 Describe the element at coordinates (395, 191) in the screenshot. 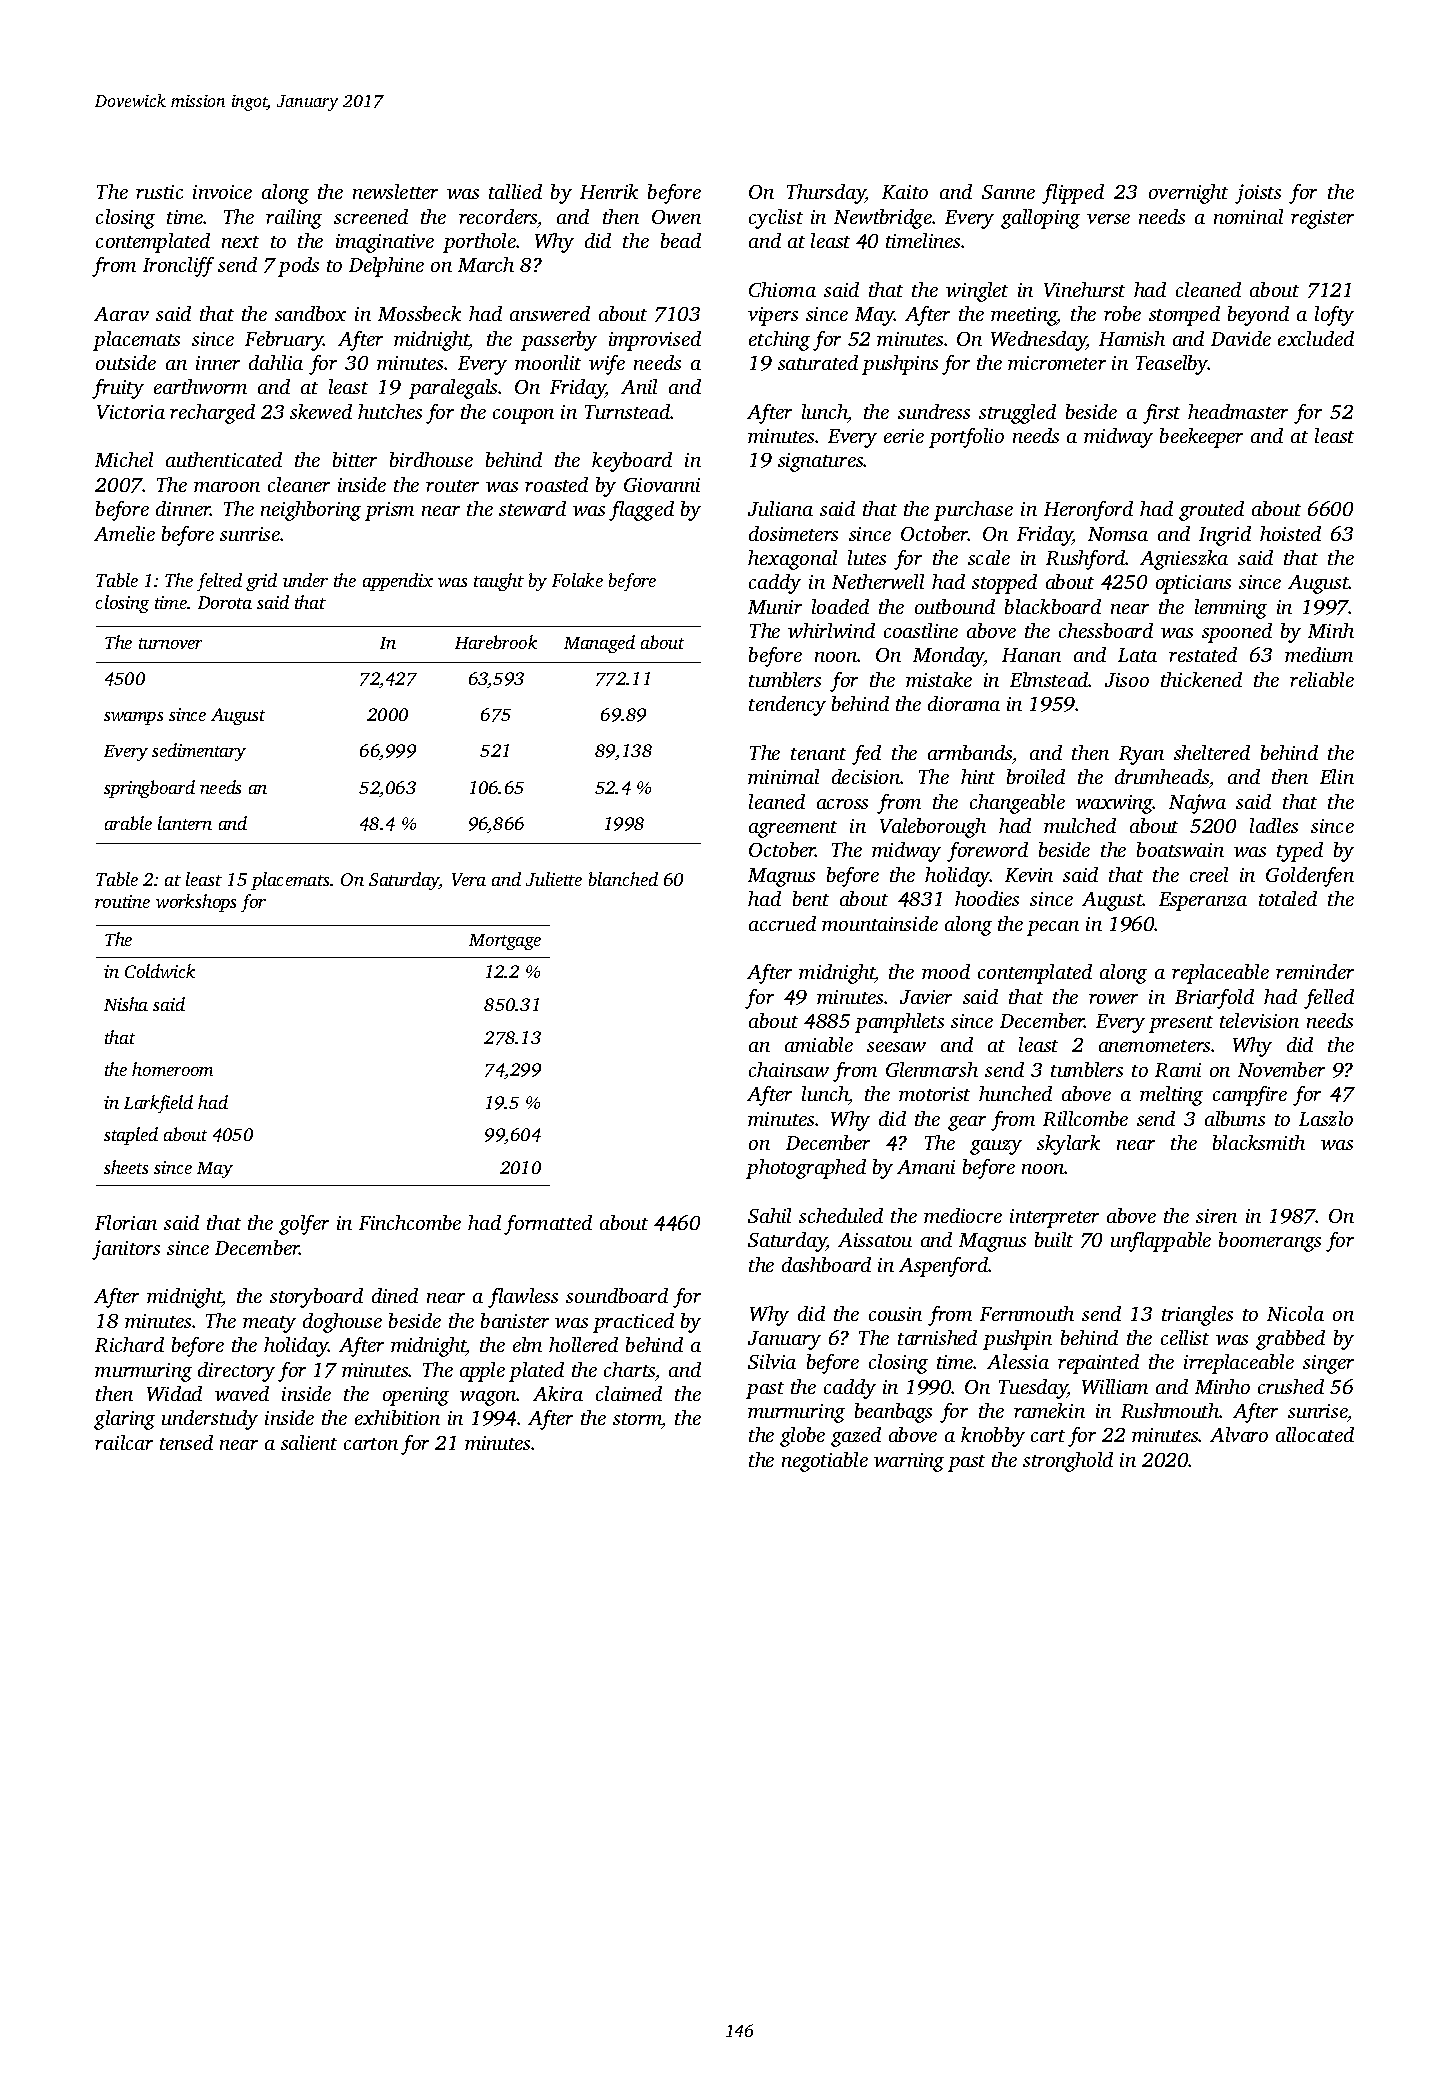

I see `newsletter` at that location.
